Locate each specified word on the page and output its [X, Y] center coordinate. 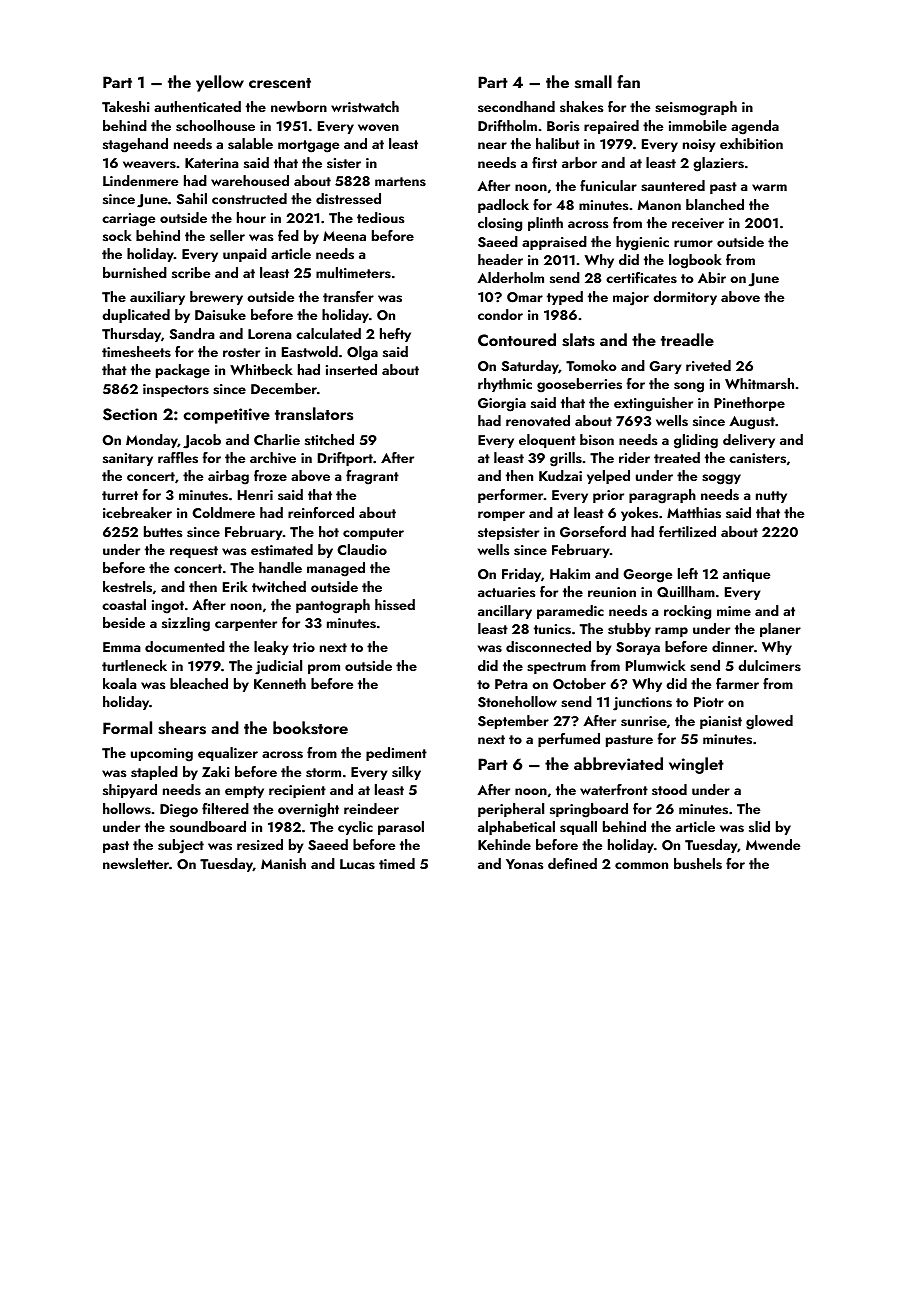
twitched [279, 586]
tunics [552, 629]
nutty [771, 497]
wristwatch [365, 106]
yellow [220, 83]
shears [182, 728]
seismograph [696, 108]
